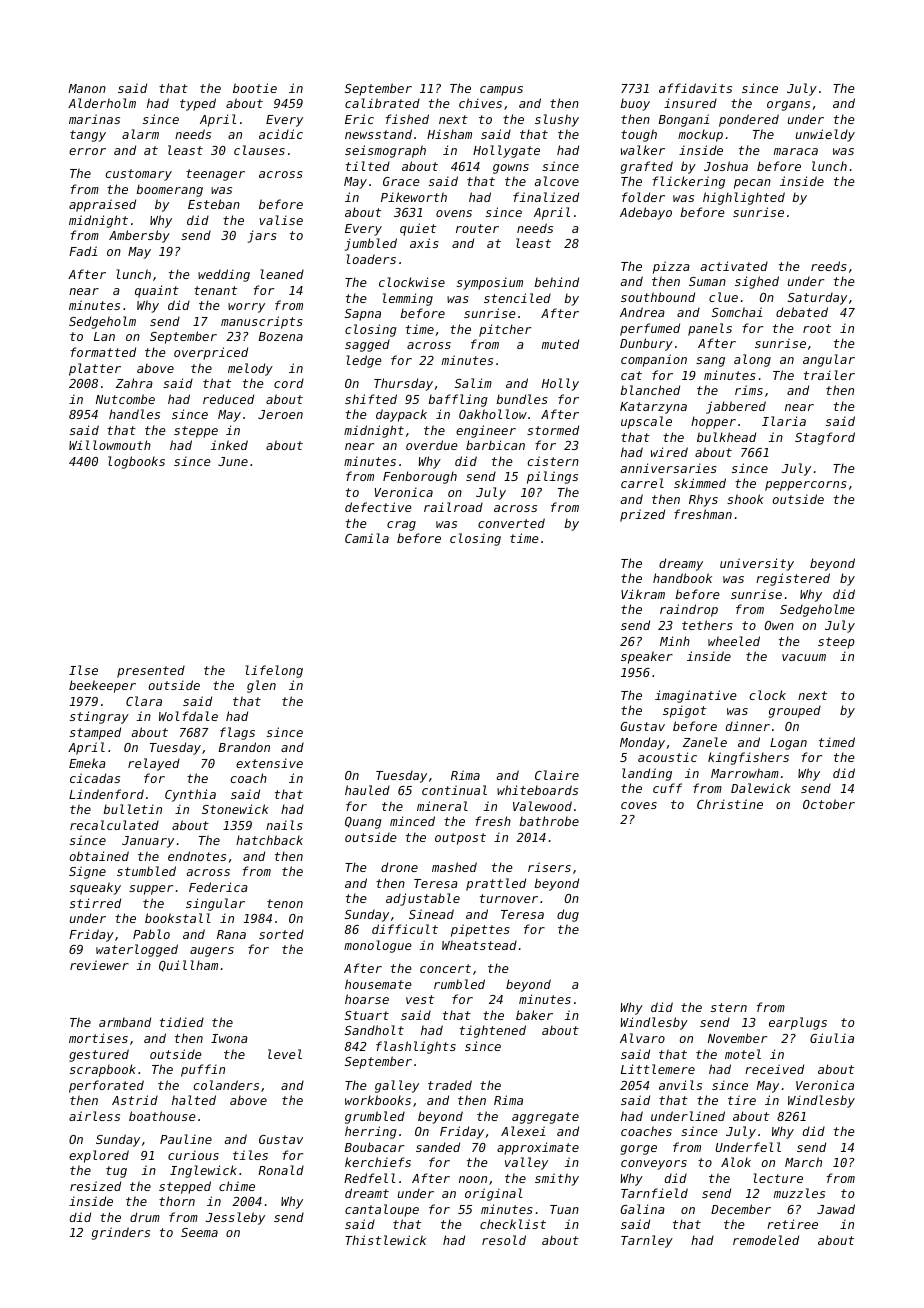  I want to click on anniversaries, so click(668, 468).
